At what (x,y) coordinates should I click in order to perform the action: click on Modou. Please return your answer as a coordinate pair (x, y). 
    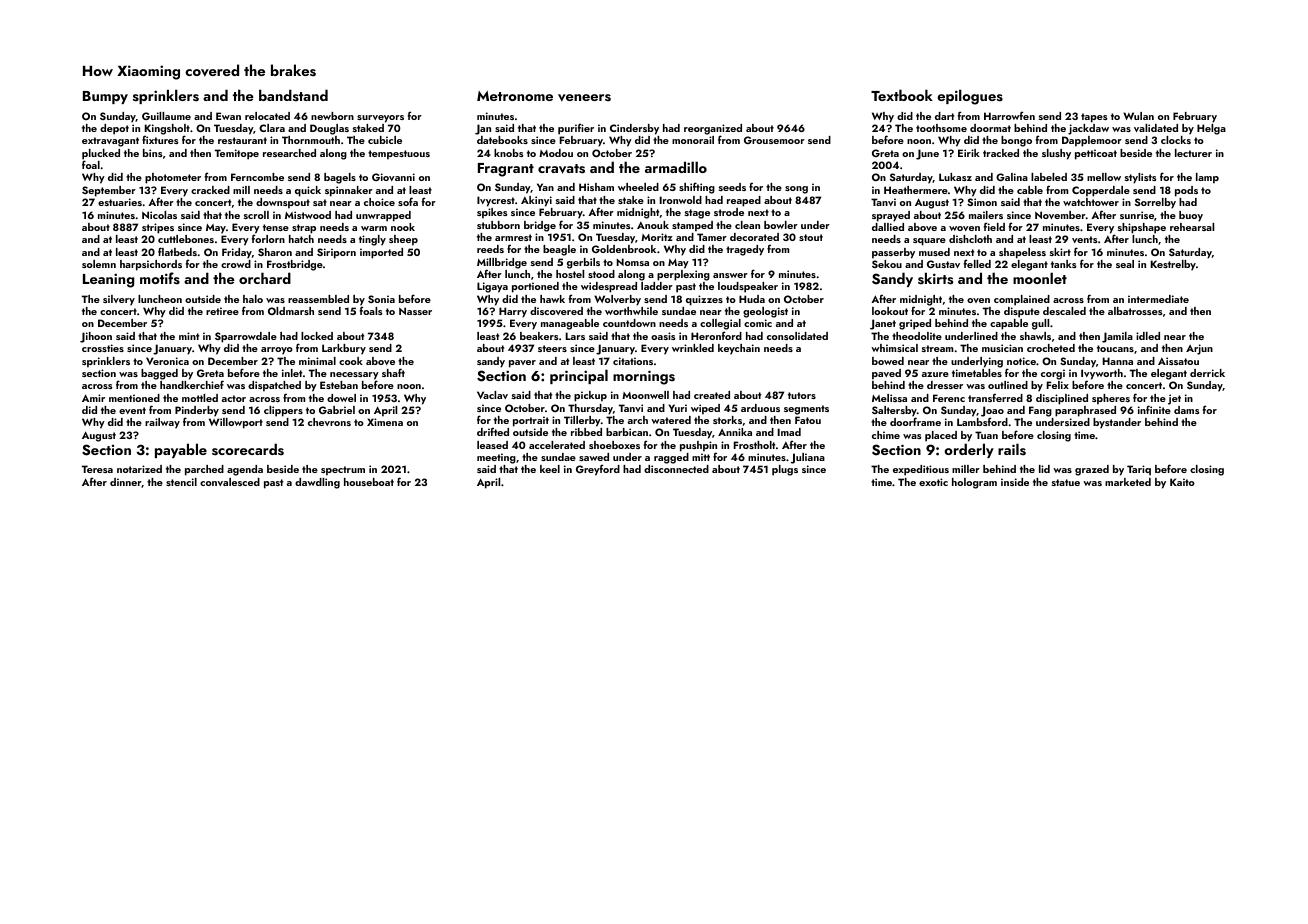
    Looking at the image, I should click on (556, 153).
